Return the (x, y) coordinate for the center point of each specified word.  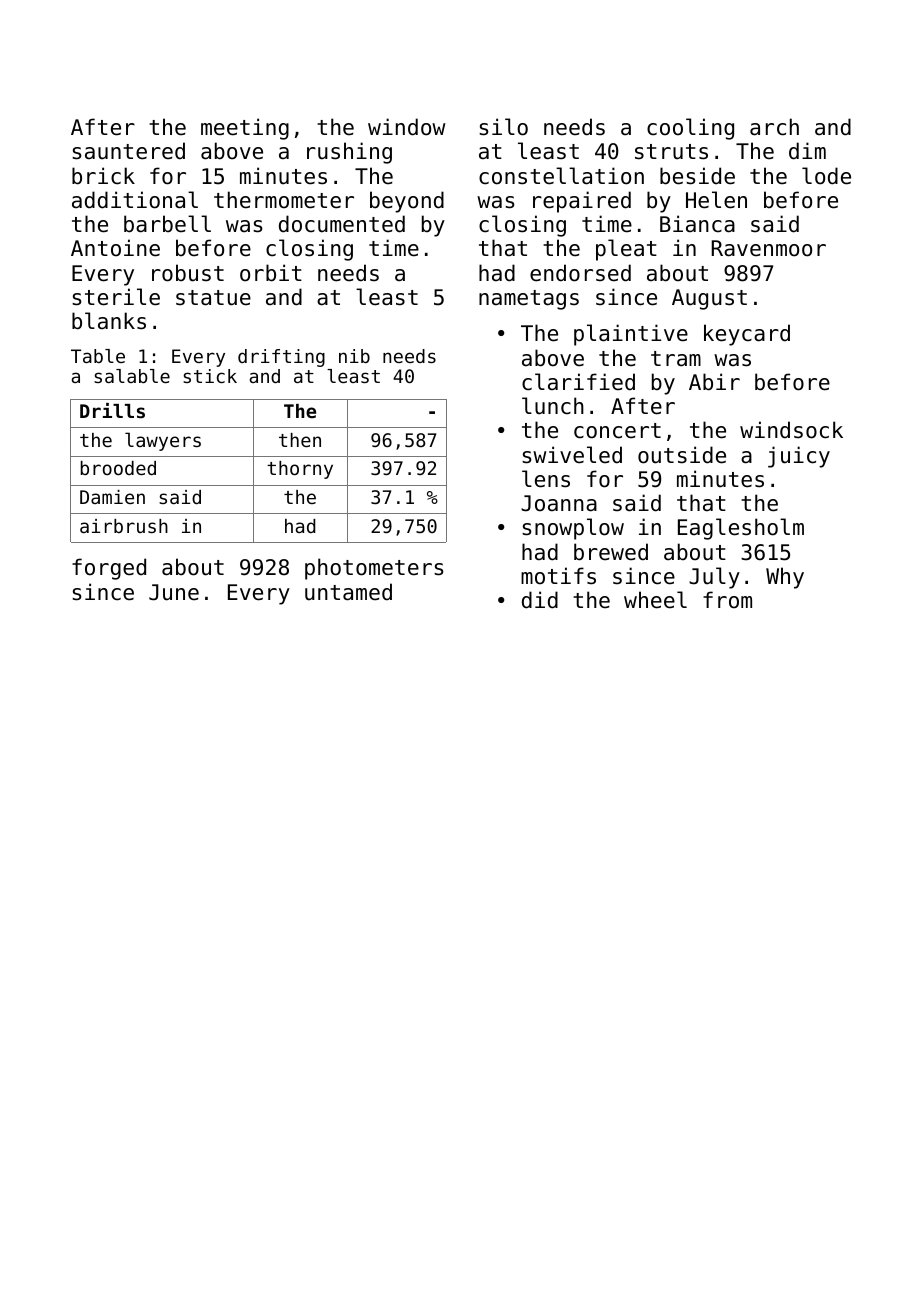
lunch (553, 406)
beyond (407, 202)
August (709, 299)
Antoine (115, 248)
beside (697, 176)
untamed (348, 592)
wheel (655, 600)
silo (503, 127)
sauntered (128, 151)
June (174, 592)
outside (682, 455)
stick (210, 376)
